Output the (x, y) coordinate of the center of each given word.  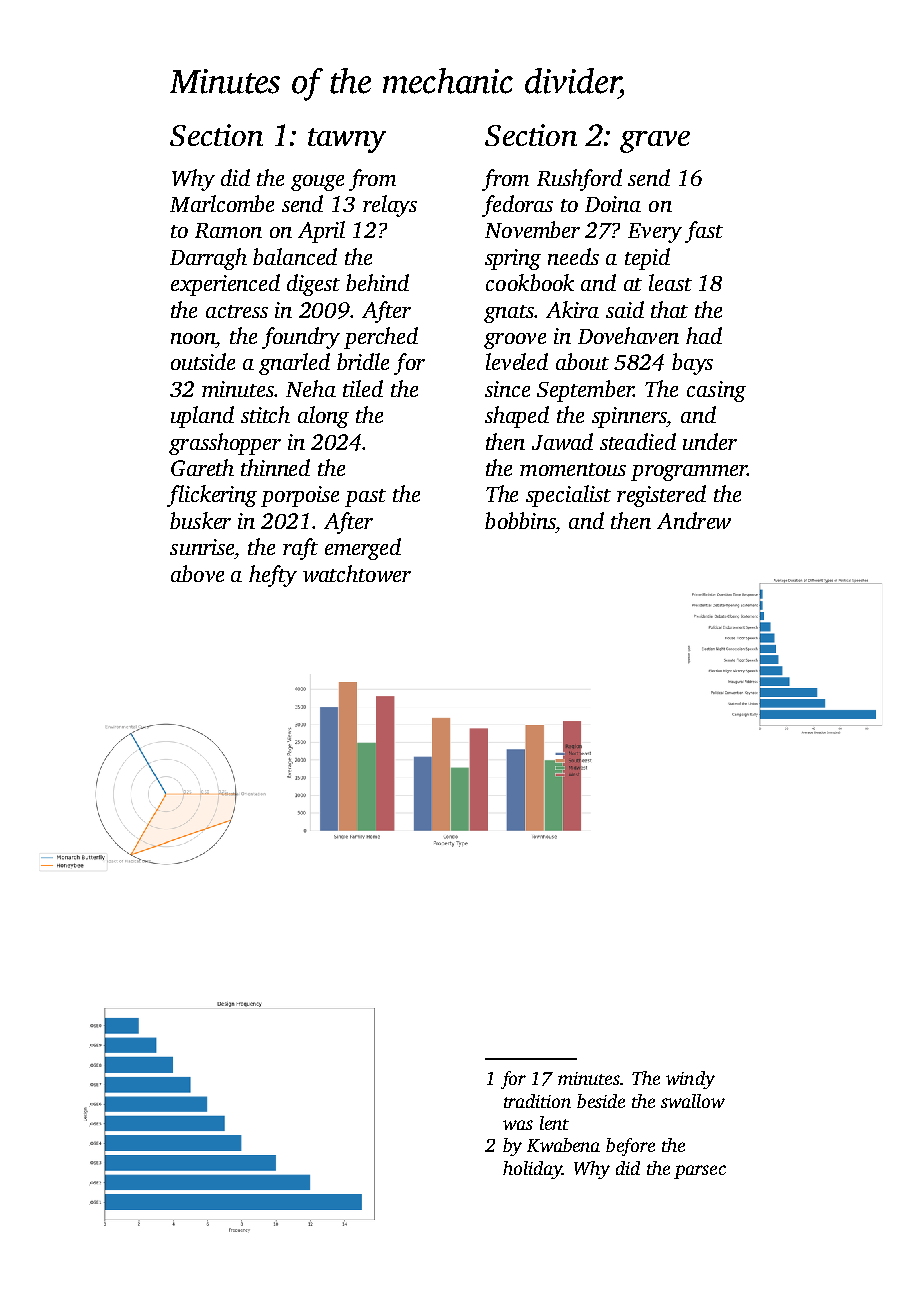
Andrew (694, 520)
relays (390, 206)
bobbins (520, 520)
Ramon (228, 230)
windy (690, 1080)
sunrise (202, 547)
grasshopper (225, 444)
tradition (537, 1101)
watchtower (357, 573)
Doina (613, 204)
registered (661, 496)
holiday (532, 1170)
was (518, 1125)
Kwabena (563, 1145)
